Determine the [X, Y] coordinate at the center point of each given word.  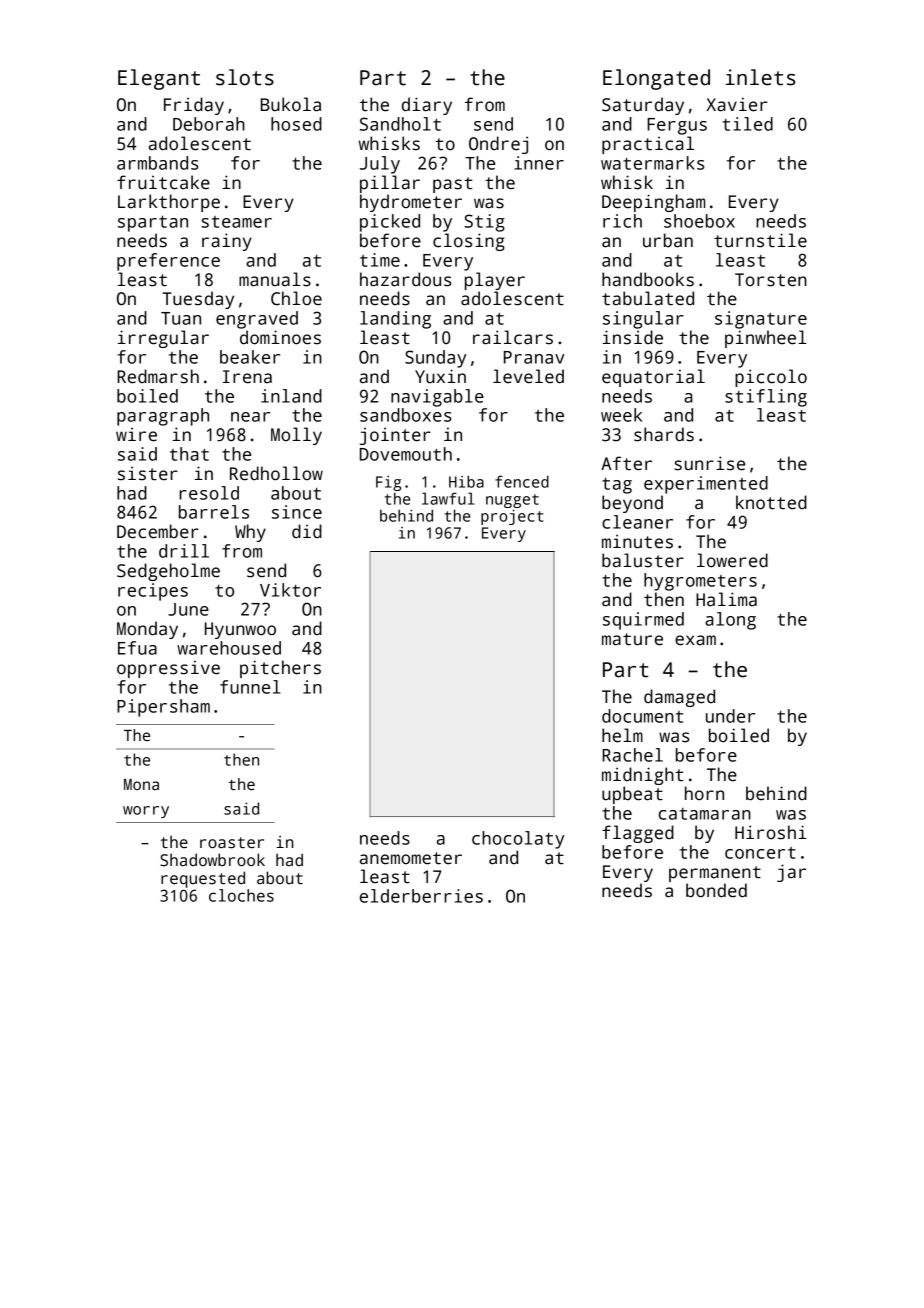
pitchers [280, 669]
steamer [236, 222]
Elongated [656, 79]
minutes [637, 541]
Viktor [290, 590]
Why [250, 533]
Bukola [291, 104]
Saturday [643, 106]
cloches [241, 895]
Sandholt [400, 124]
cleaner [637, 522]
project [512, 517]
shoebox [699, 221]
